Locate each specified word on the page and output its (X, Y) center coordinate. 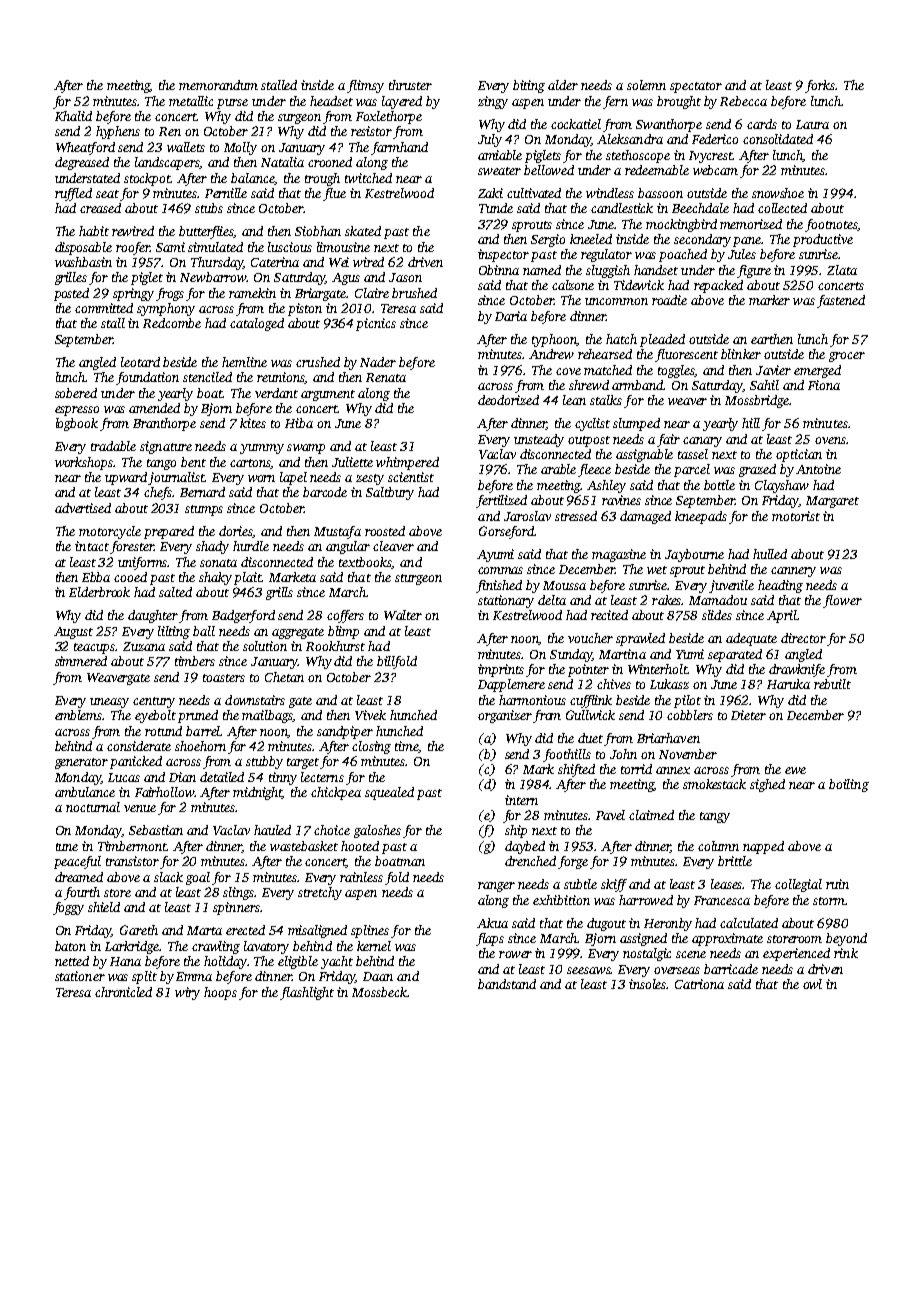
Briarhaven (668, 738)
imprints (501, 670)
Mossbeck (379, 992)
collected (782, 208)
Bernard (202, 492)
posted (71, 294)
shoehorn (200, 746)
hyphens (118, 132)
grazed (757, 470)
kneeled (591, 239)
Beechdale (700, 208)
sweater (499, 171)
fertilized (501, 501)
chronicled (123, 992)
